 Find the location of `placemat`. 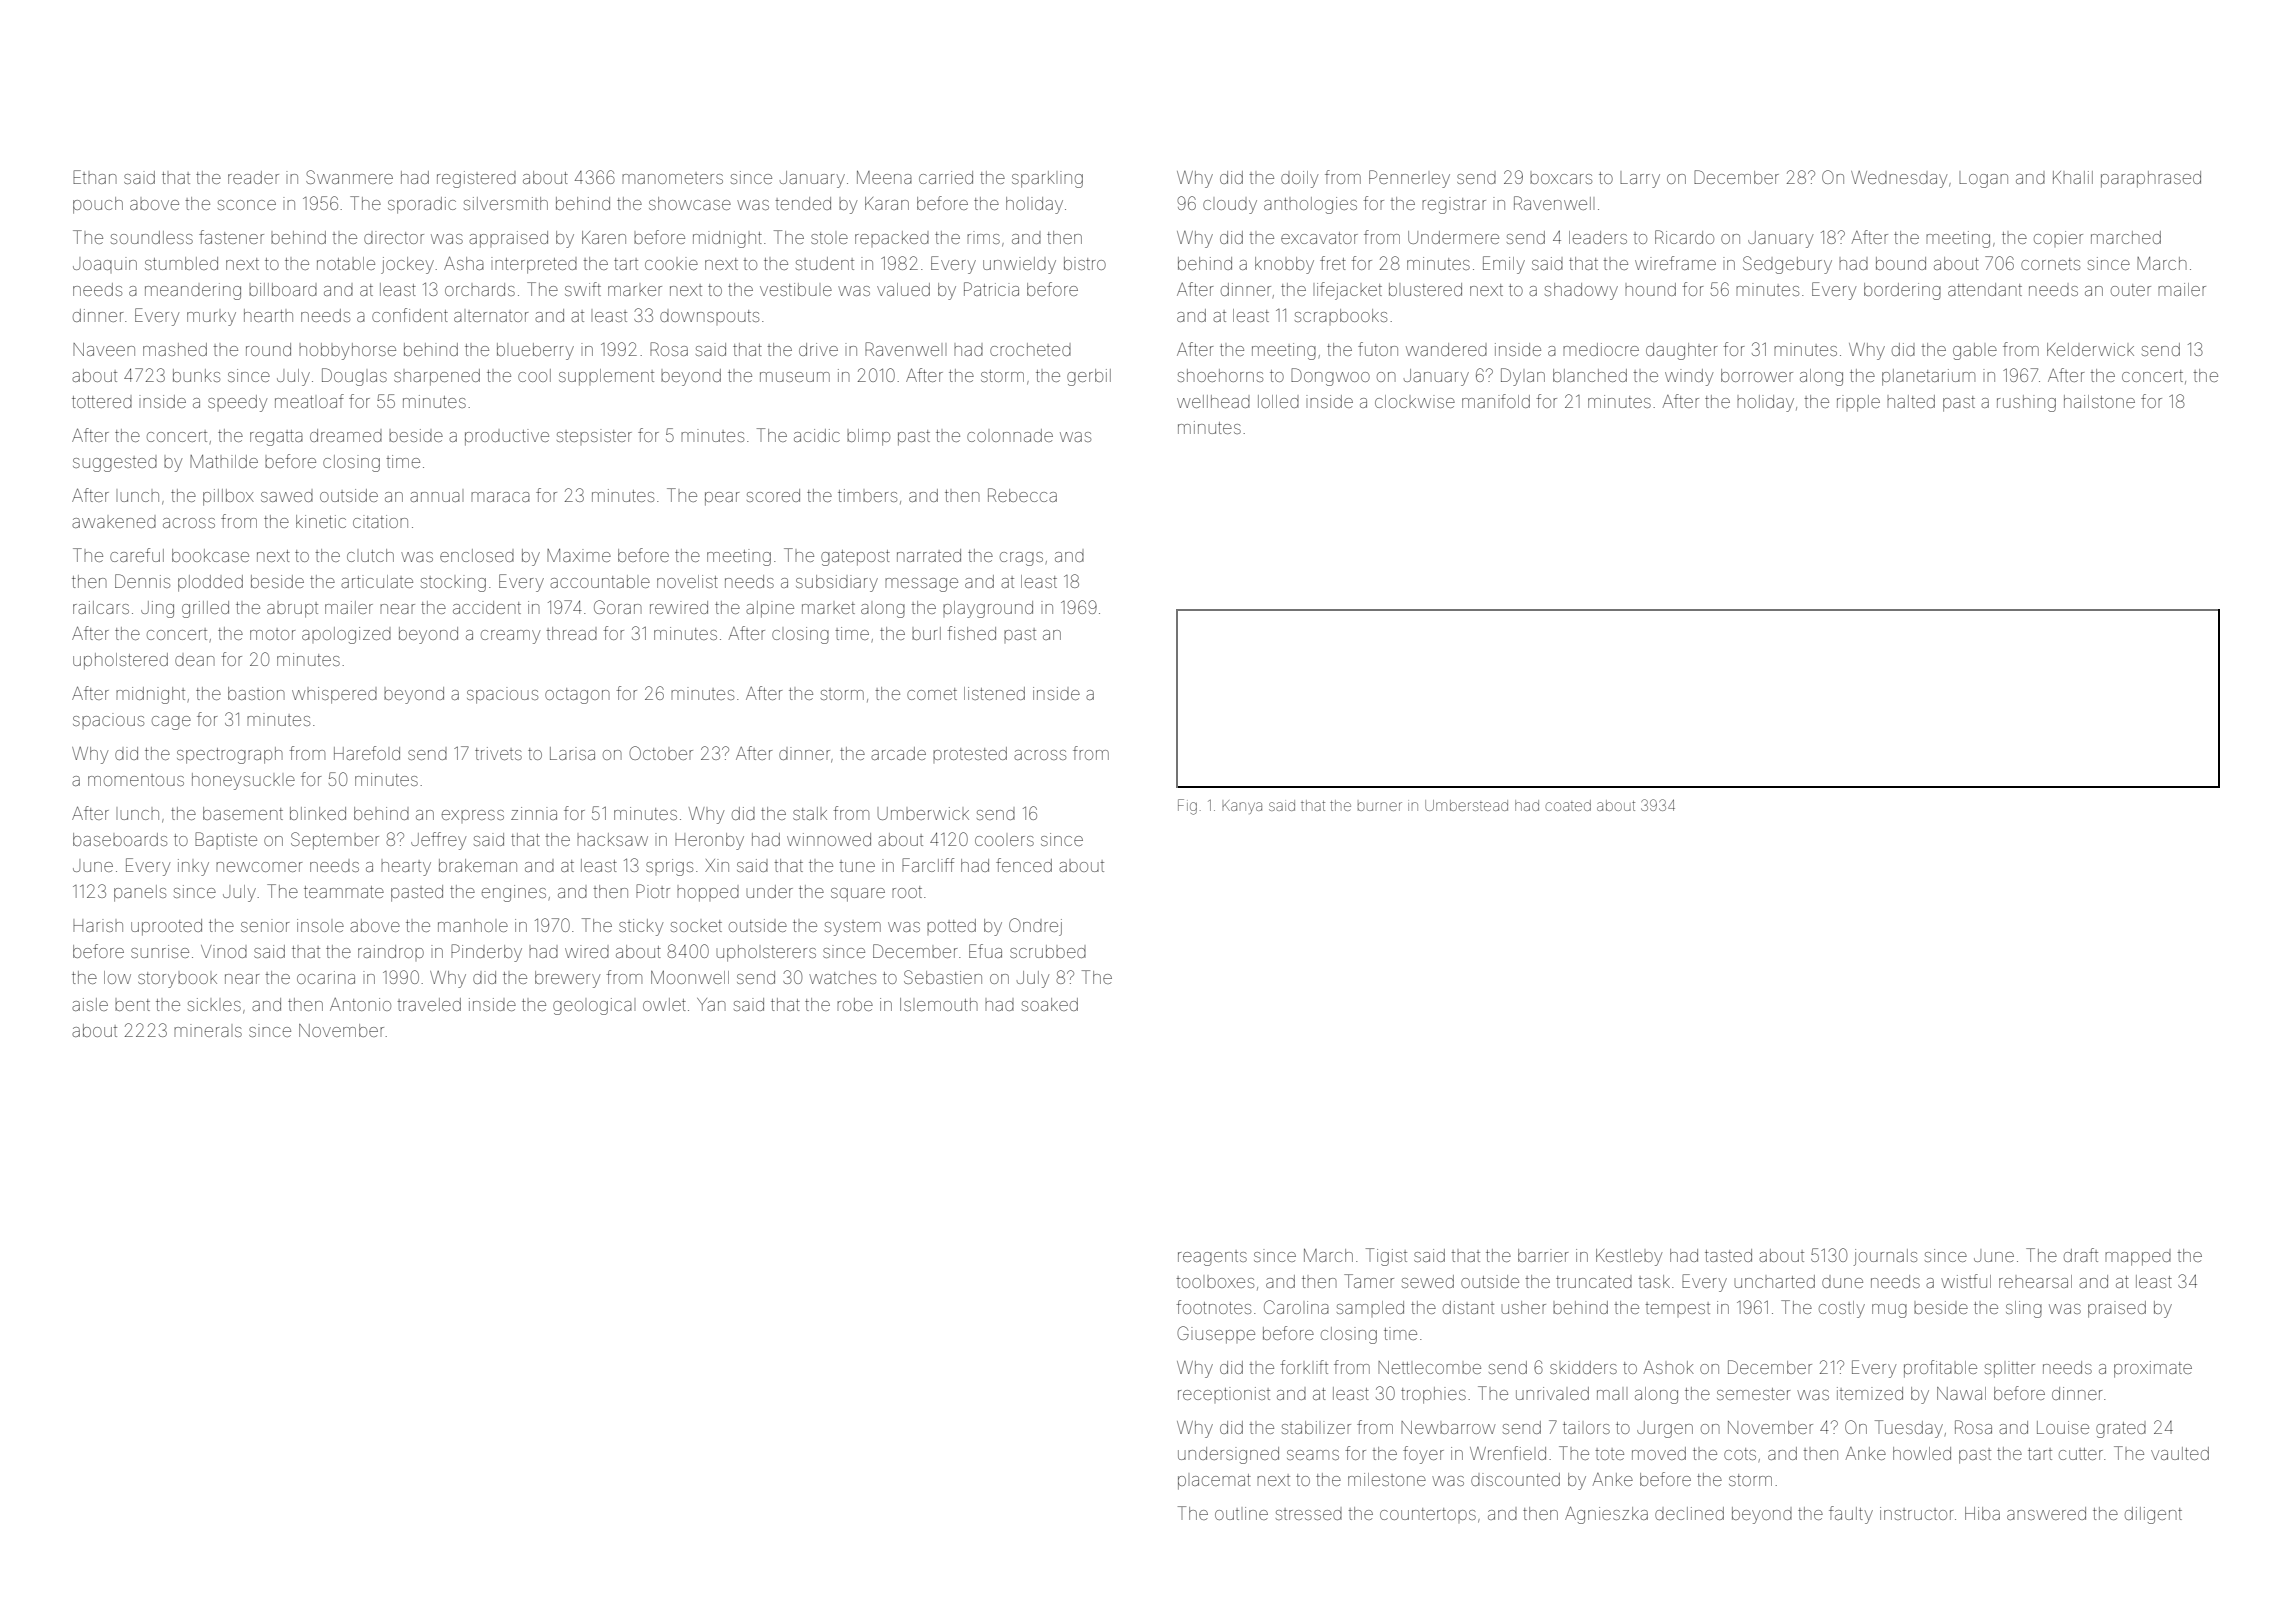

placemat is located at coordinates (1214, 1482).
